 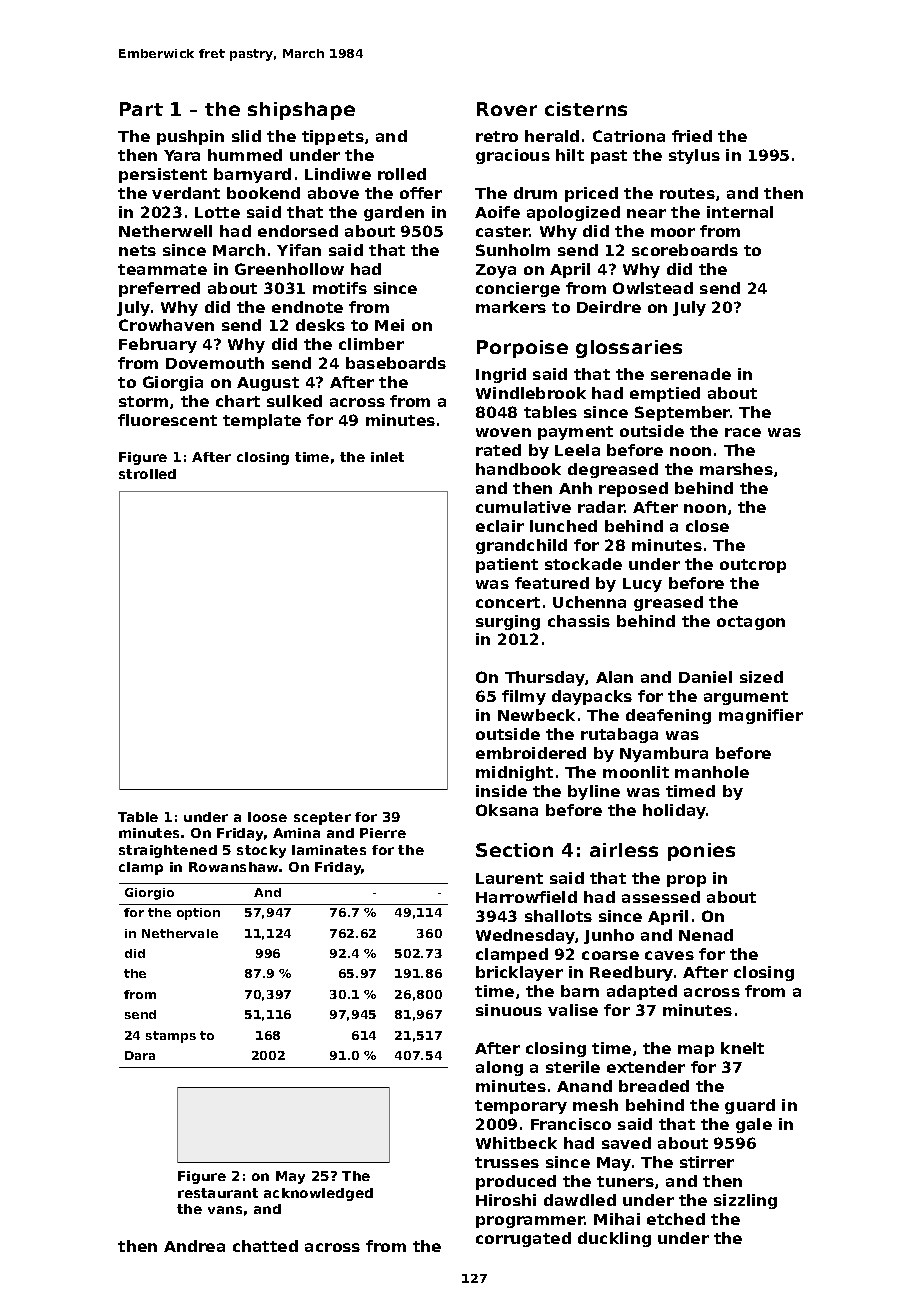 What do you see at coordinates (318, 1194) in the screenshot?
I see `acknowledged` at bounding box center [318, 1194].
